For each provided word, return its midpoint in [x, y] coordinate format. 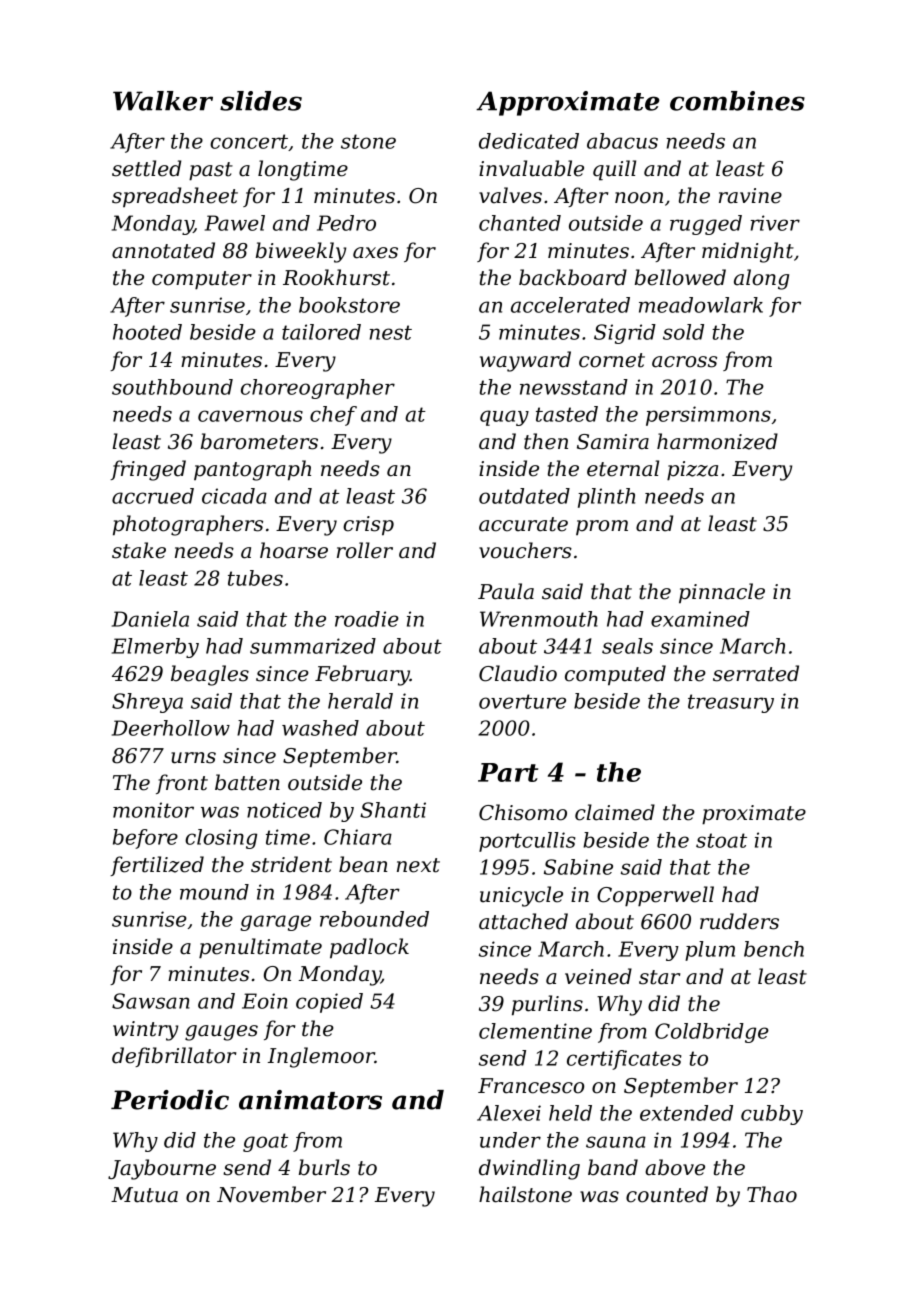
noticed [284, 810]
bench [774, 949]
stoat [721, 840]
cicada [234, 496]
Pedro [346, 223]
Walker [163, 101]
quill [614, 170]
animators [310, 1100]
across [684, 362]
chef [333, 416]
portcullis [527, 842]
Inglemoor [321, 1057]
